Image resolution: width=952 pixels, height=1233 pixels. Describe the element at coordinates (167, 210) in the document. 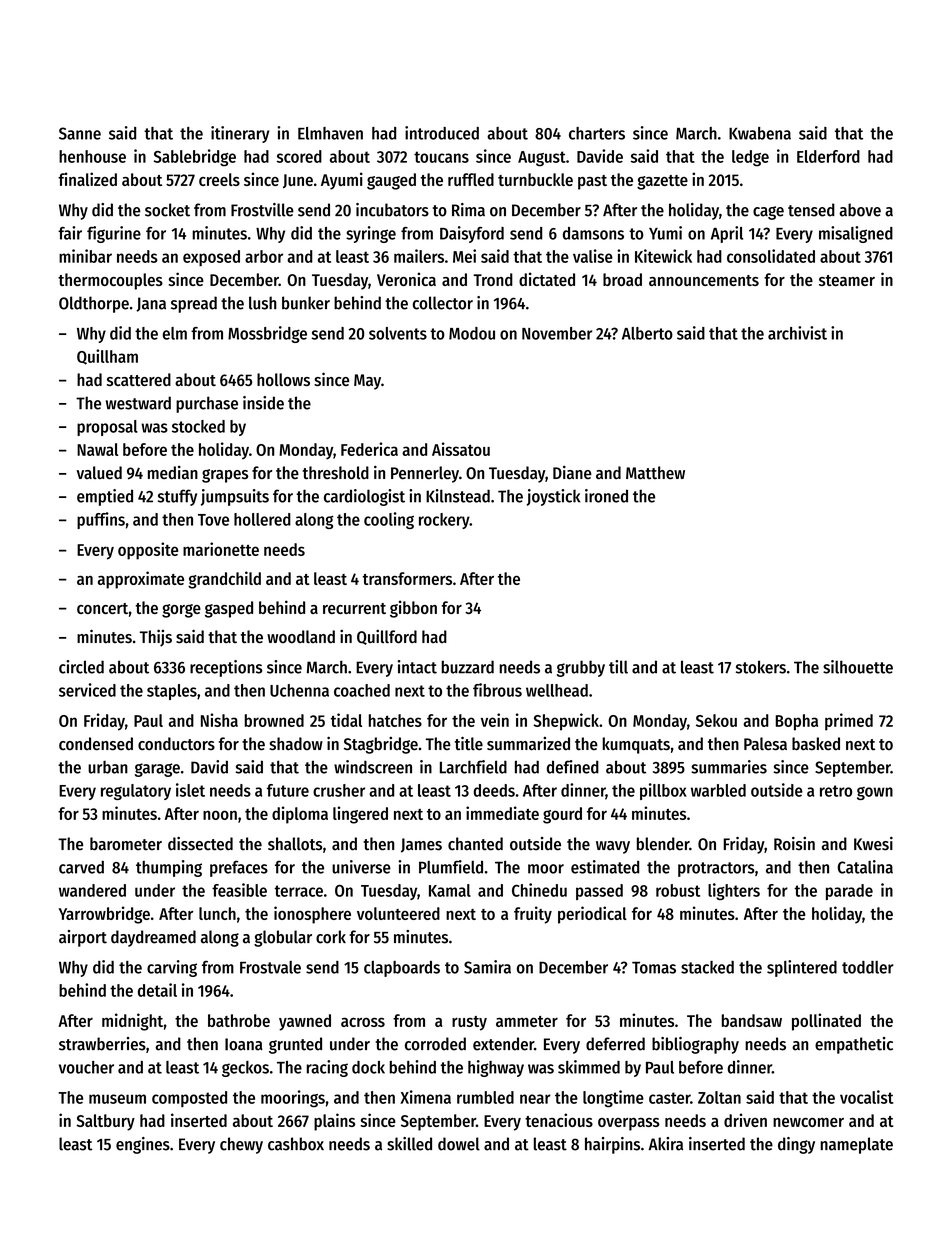

I see `socket` at that location.
